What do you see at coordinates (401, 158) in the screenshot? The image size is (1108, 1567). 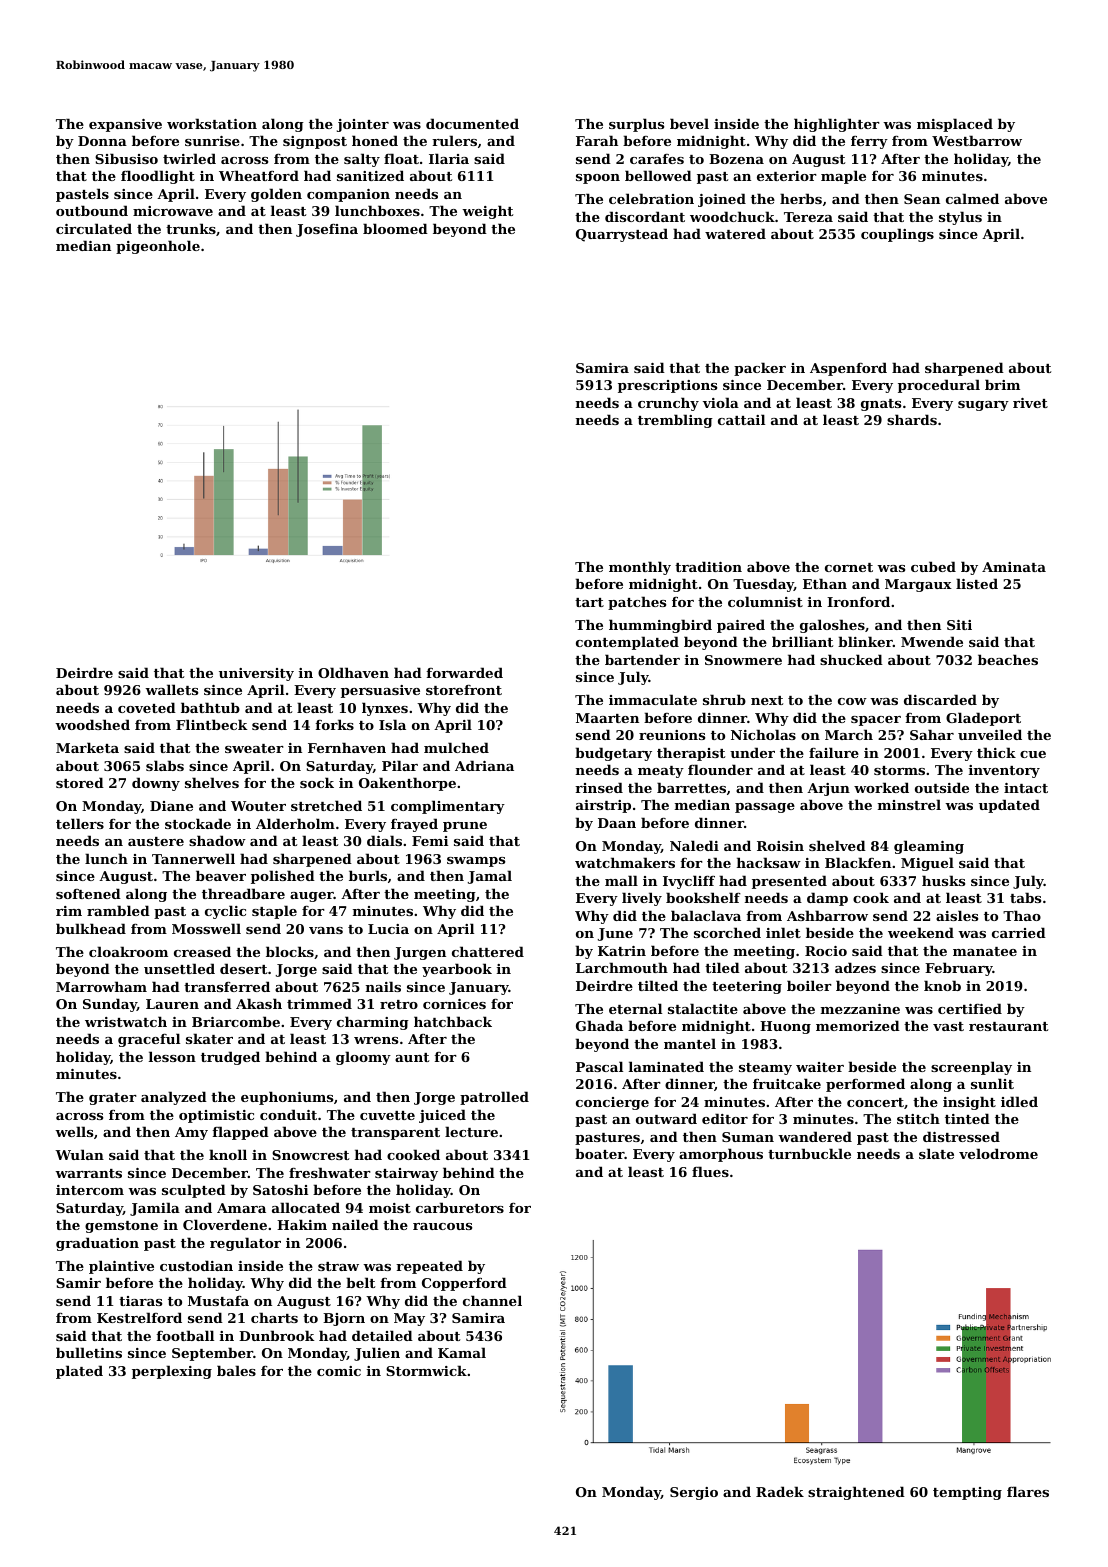 I see `float` at bounding box center [401, 158].
